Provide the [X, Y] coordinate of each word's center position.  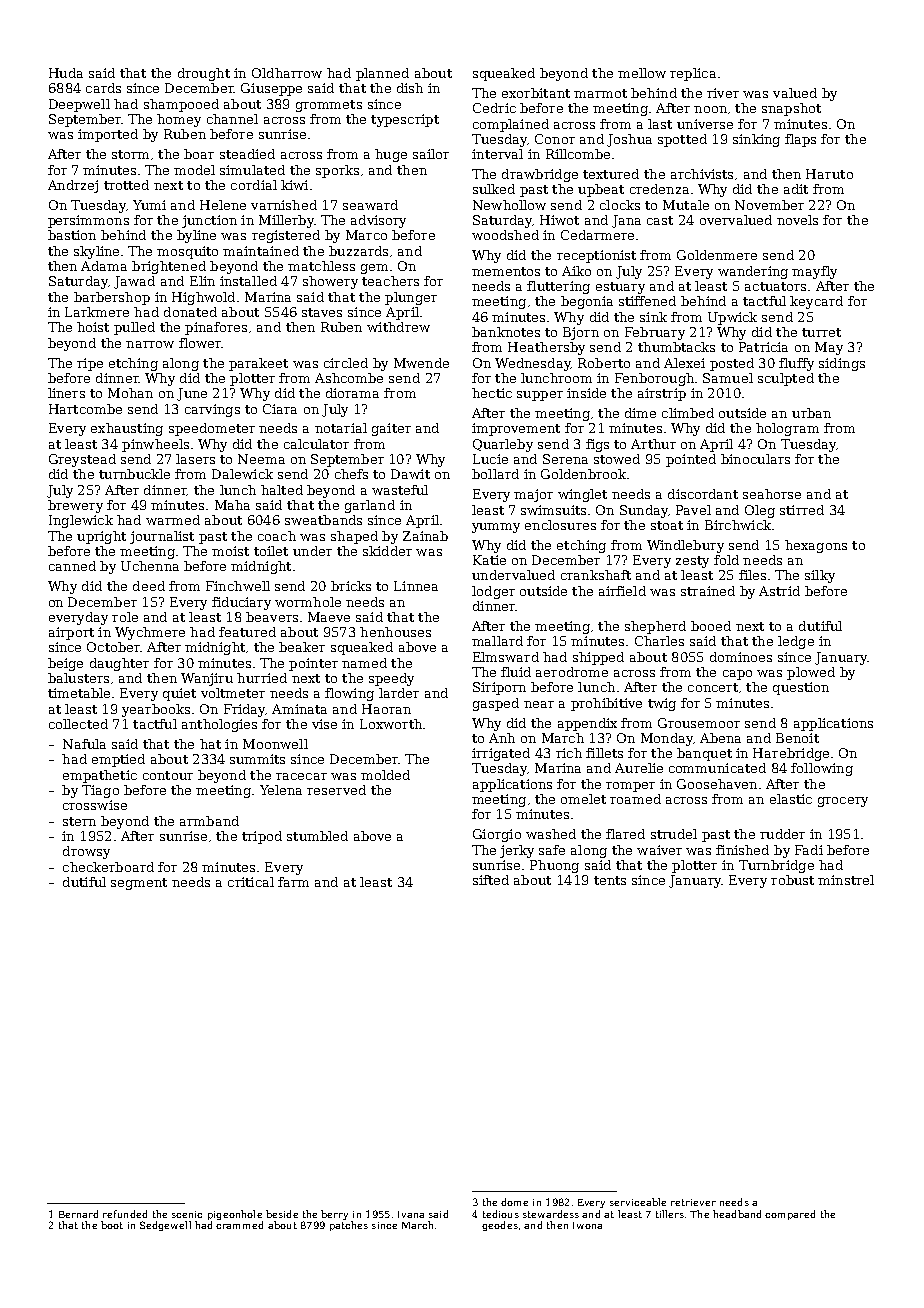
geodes [500, 1226]
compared [790, 1215]
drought [204, 74]
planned [382, 74]
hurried [262, 678]
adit [796, 189]
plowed [811, 673]
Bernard [78, 1214]
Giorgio [497, 835]
